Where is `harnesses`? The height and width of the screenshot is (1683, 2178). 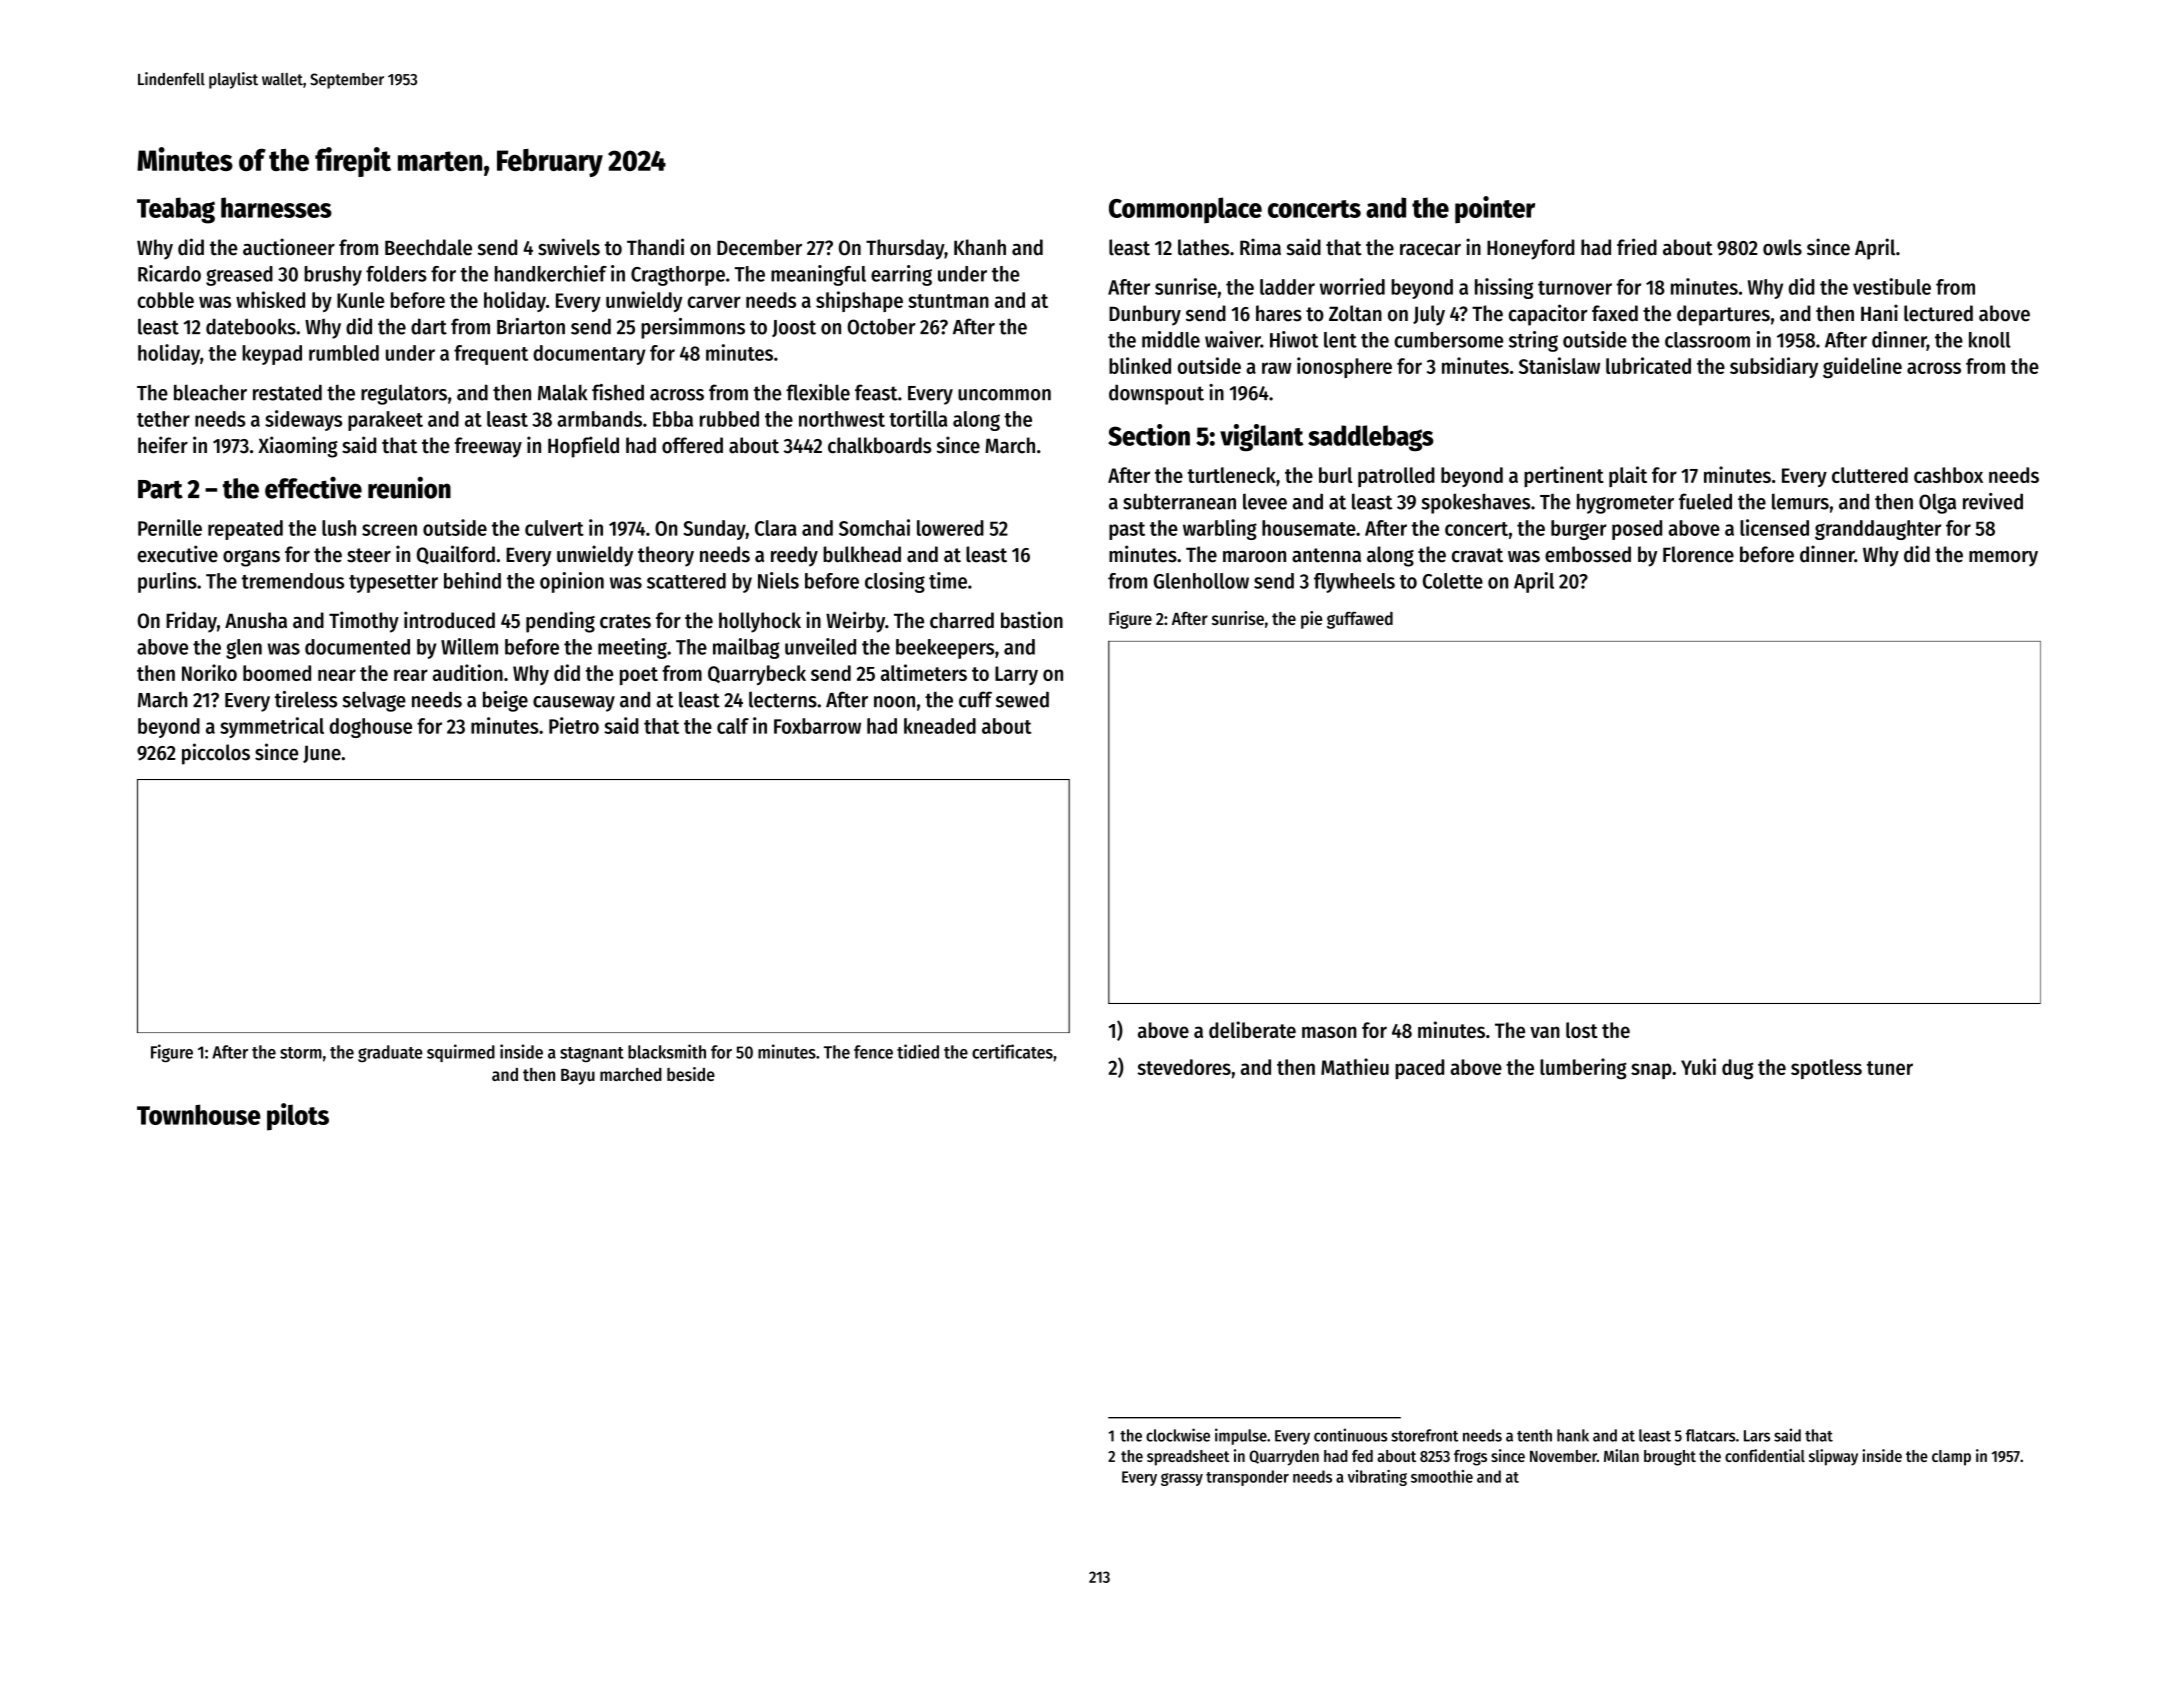 harnesses is located at coordinates (276, 207).
